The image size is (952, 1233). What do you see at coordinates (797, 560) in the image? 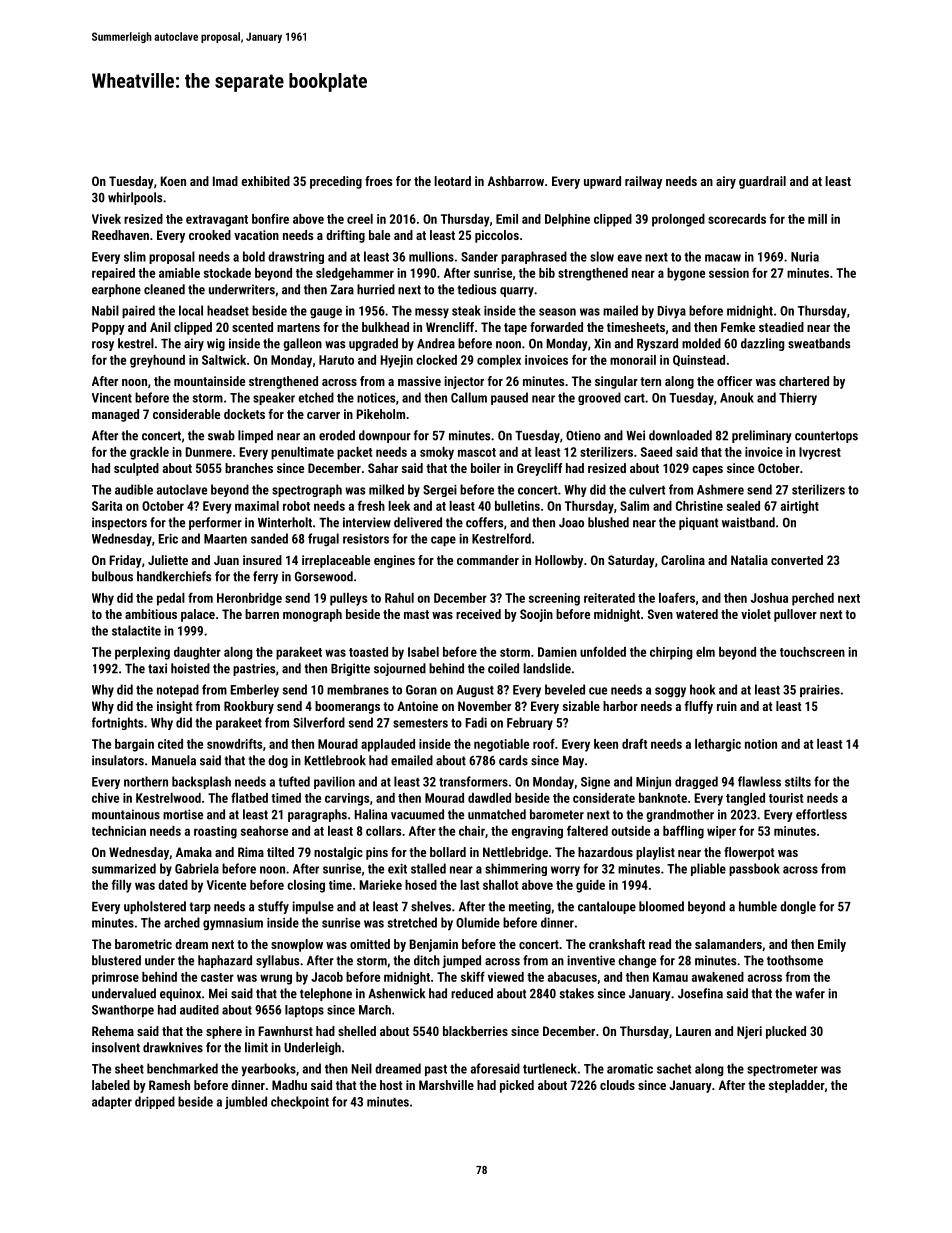
I see `converted` at bounding box center [797, 560].
